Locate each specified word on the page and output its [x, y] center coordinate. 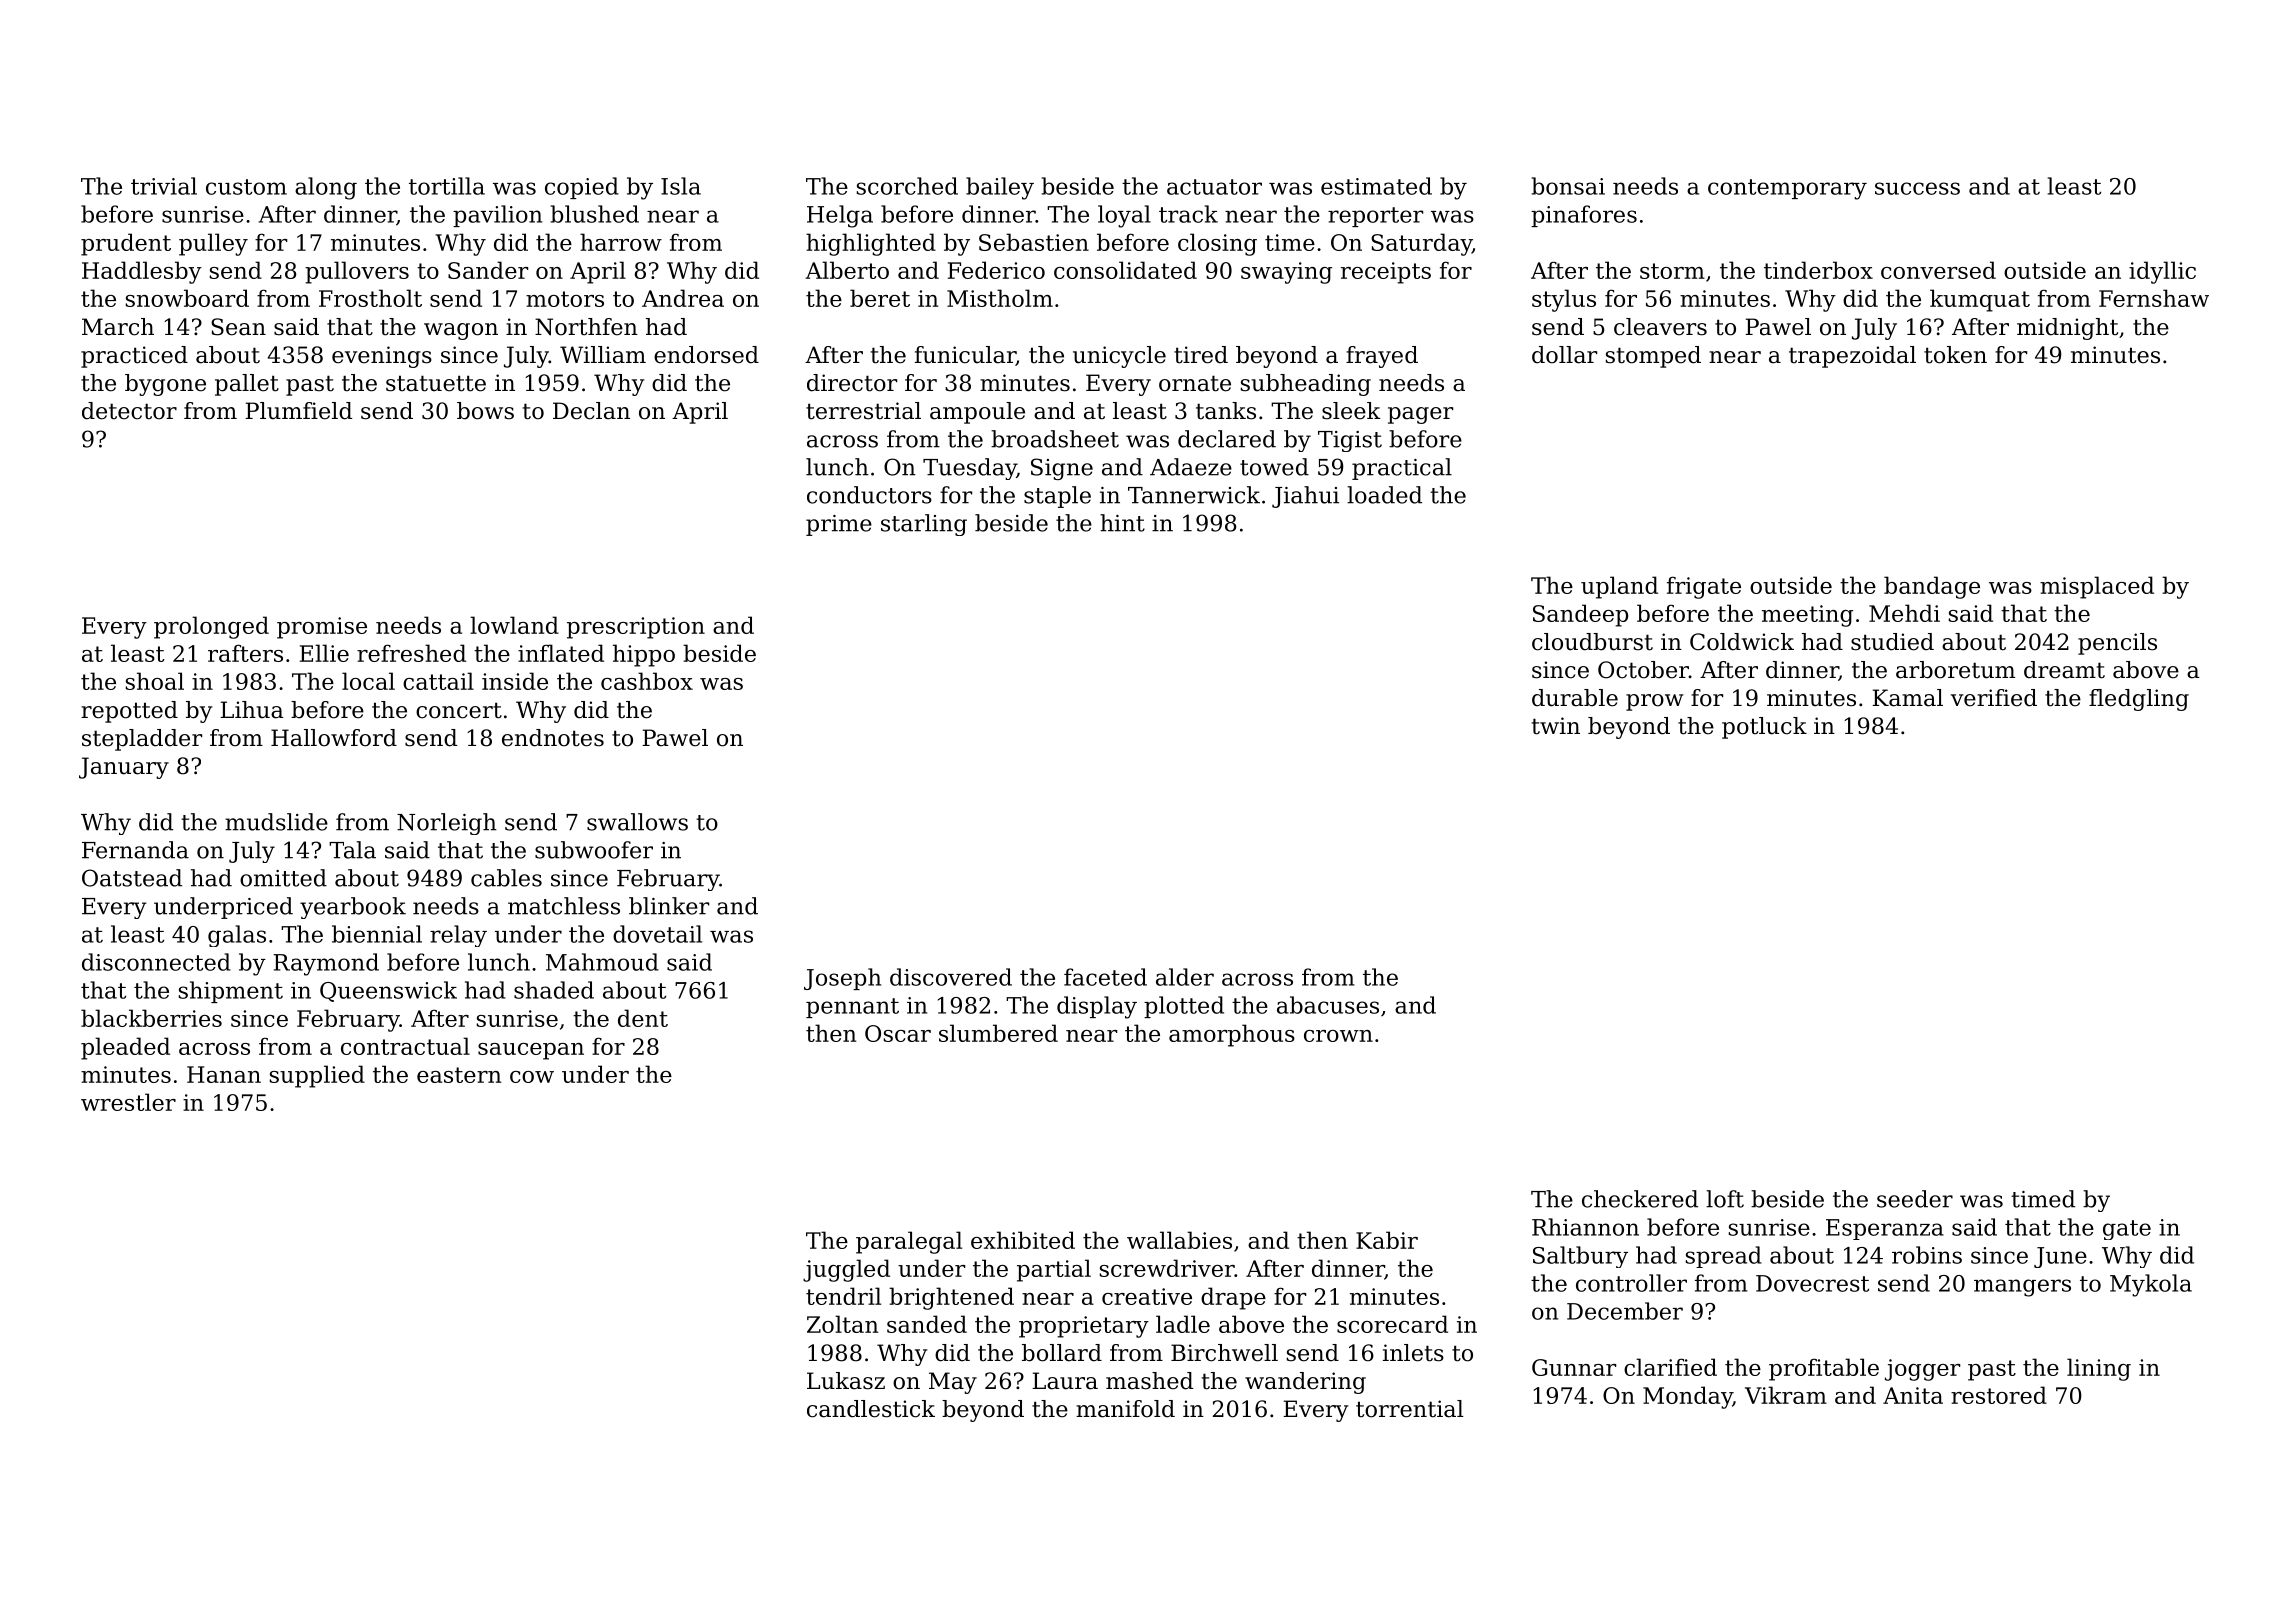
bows [485, 411]
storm [1672, 271]
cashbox [647, 681]
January [124, 768]
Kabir [1387, 1240]
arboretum [1955, 670]
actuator [1214, 187]
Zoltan [842, 1324]
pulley [213, 244]
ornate [1195, 383]
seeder [1915, 1199]
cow [532, 1077]
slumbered [998, 1033]
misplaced [2097, 587]
